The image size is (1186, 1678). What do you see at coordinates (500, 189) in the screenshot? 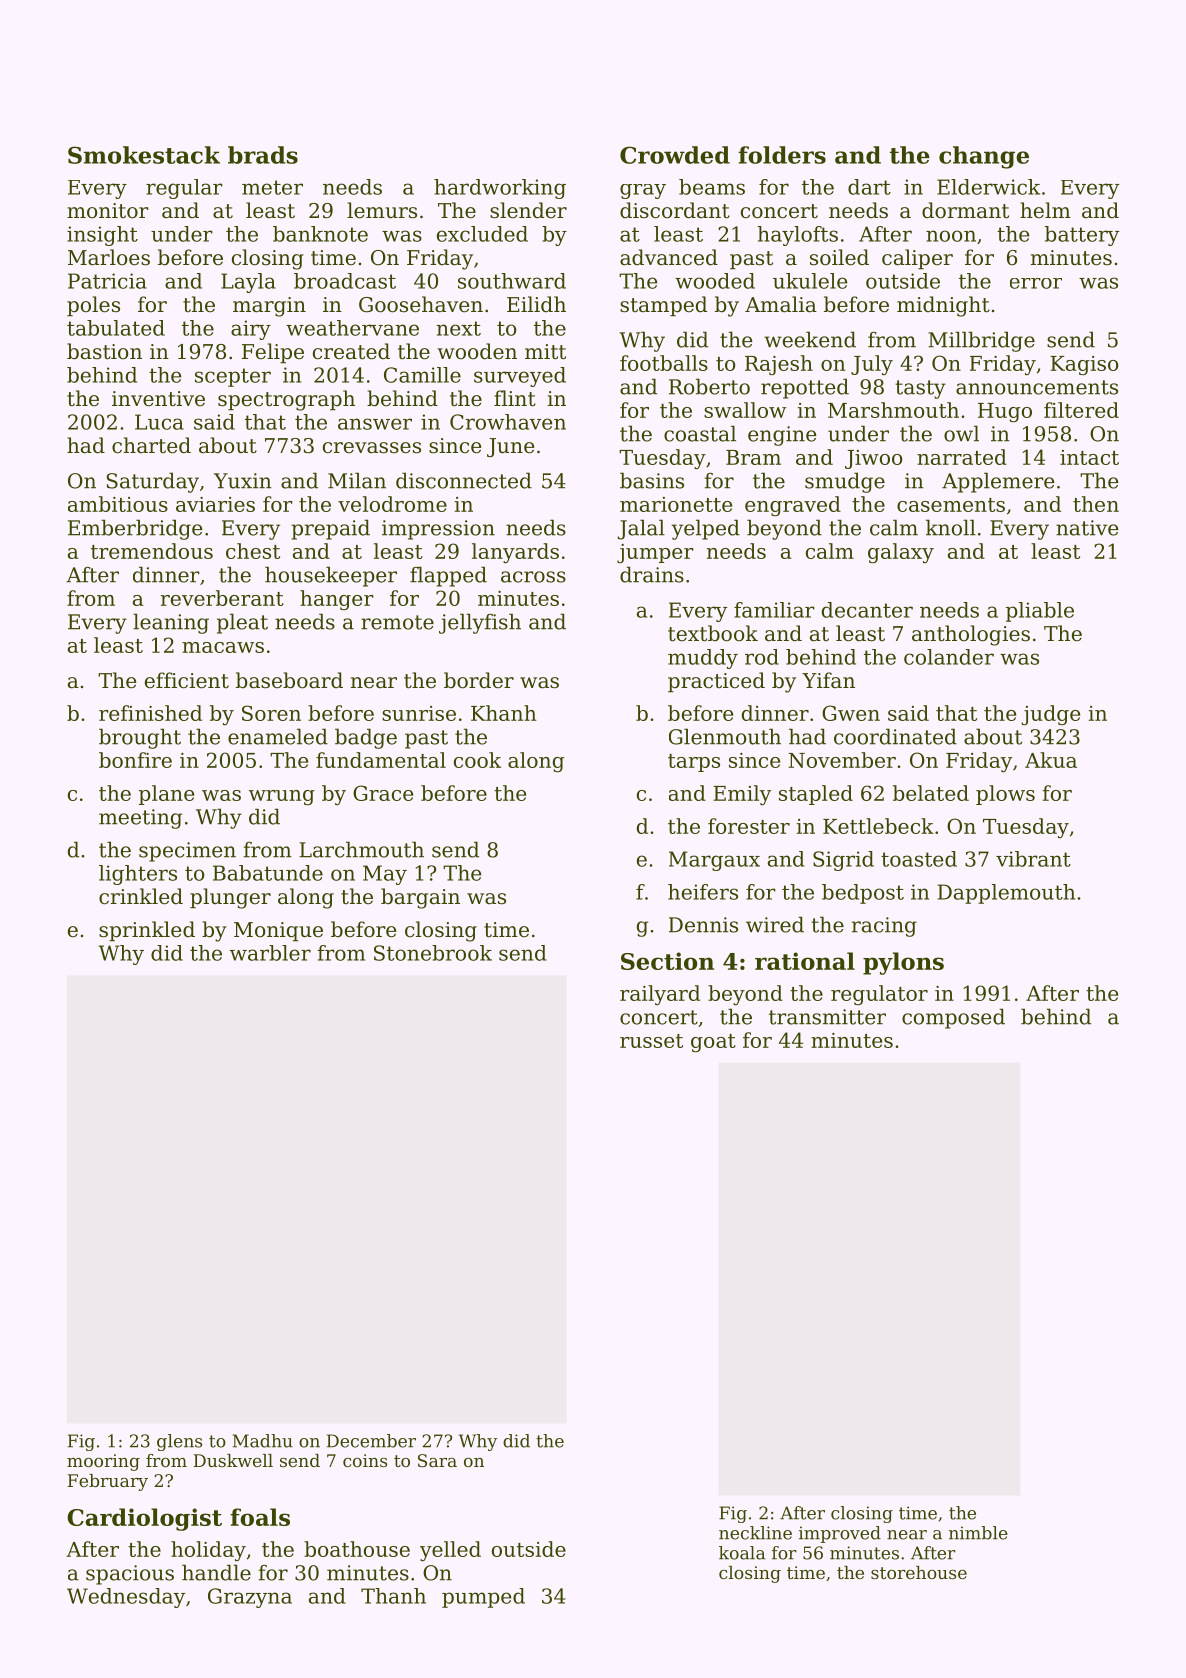
I see `hardworking` at bounding box center [500, 189].
